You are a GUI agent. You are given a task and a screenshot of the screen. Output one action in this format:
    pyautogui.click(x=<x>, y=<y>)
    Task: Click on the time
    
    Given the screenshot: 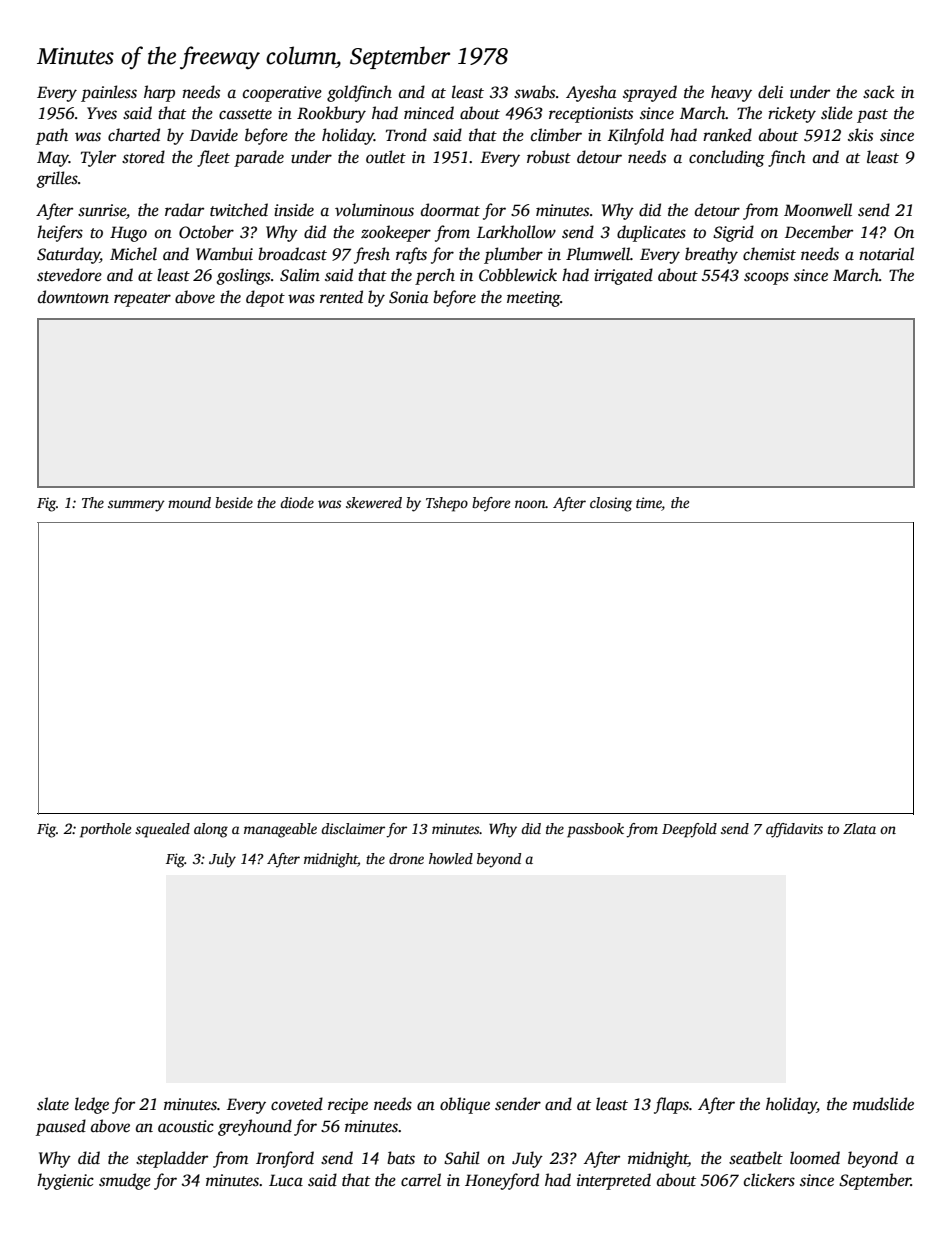 What is the action you would take?
    pyautogui.click(x=649, y=502)
